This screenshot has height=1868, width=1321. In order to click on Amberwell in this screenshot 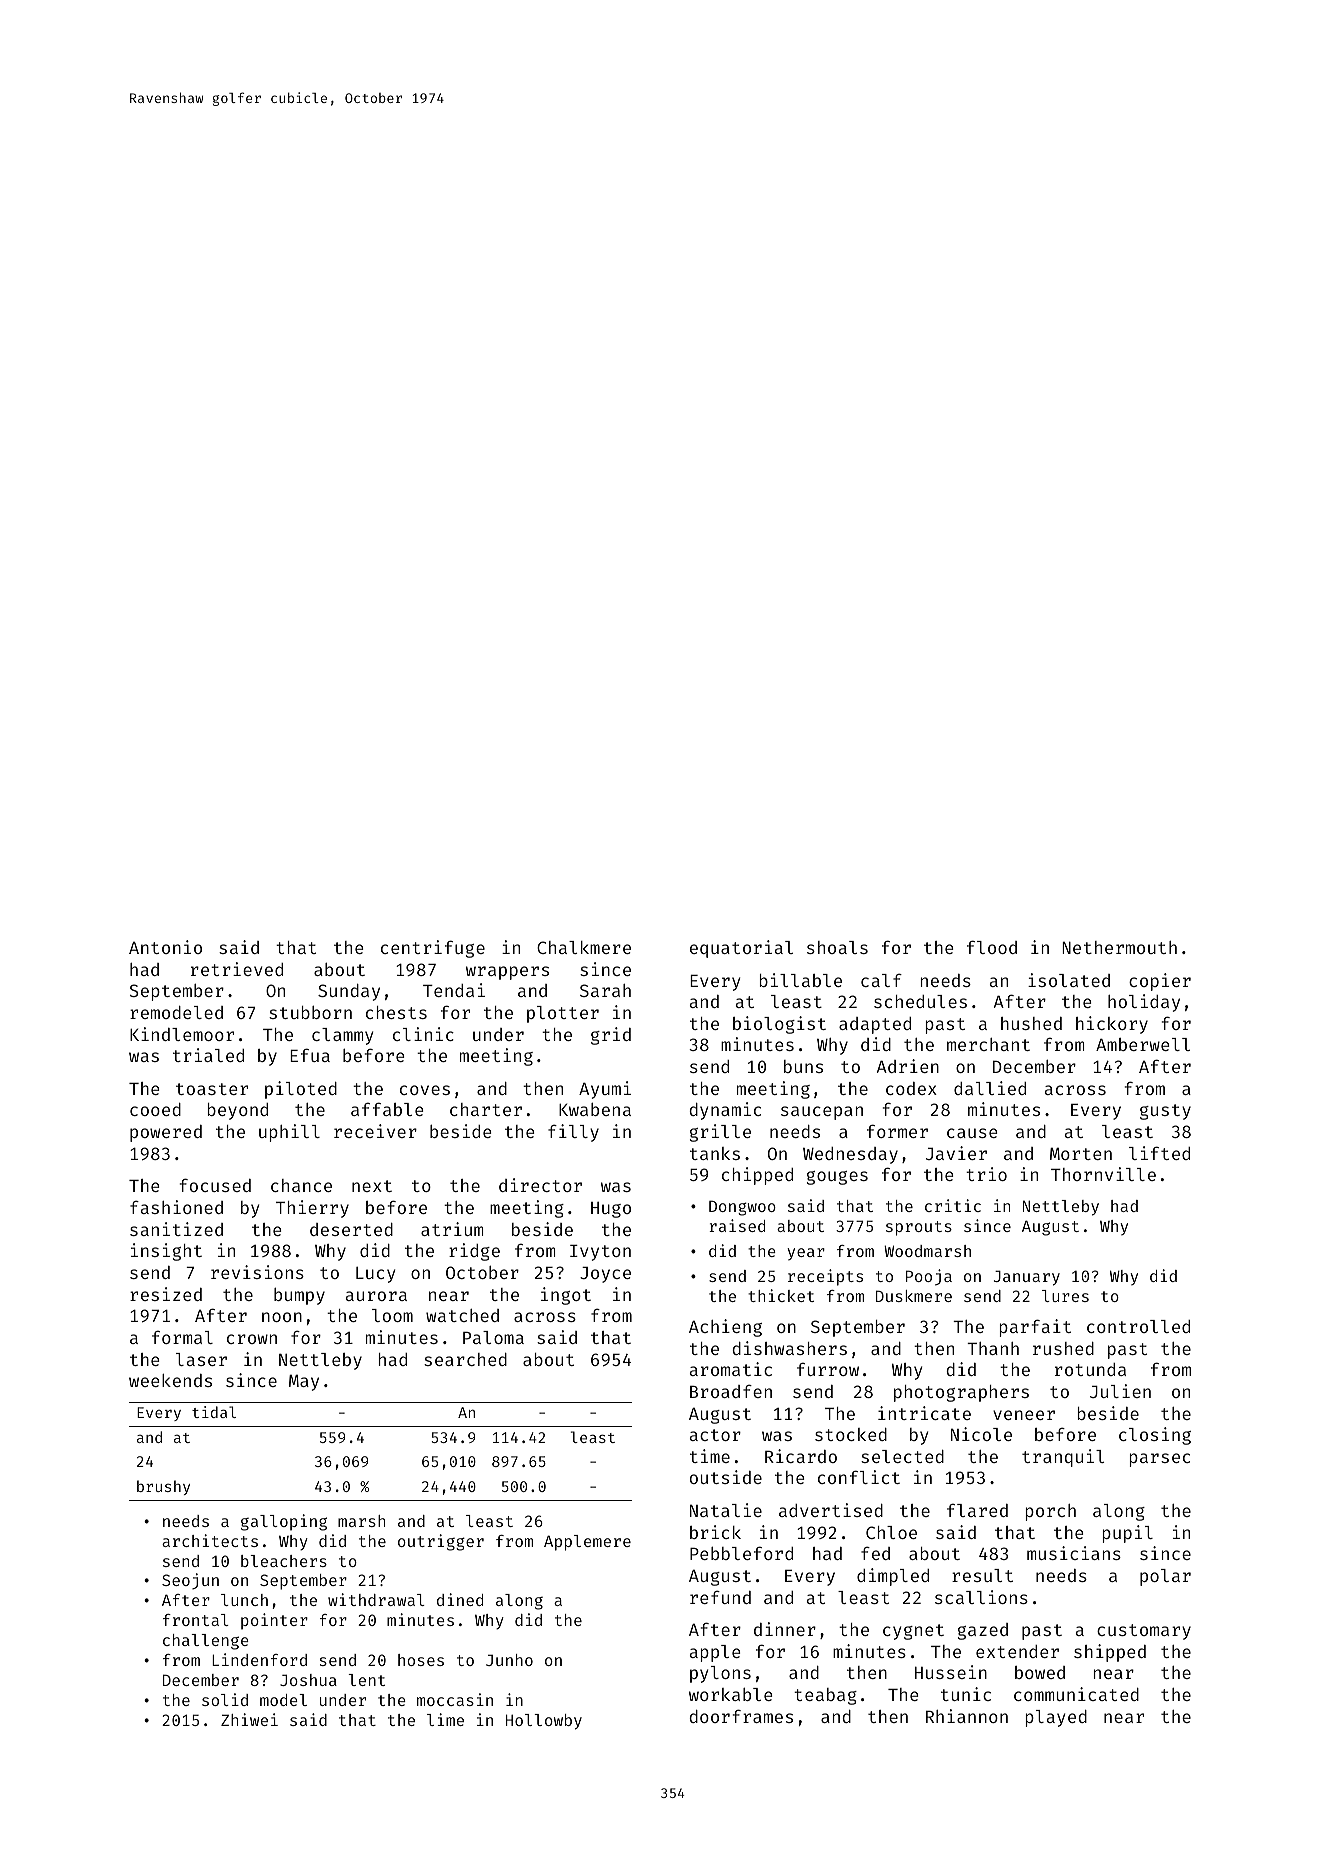, I will do `click(1143, 1044)`.
